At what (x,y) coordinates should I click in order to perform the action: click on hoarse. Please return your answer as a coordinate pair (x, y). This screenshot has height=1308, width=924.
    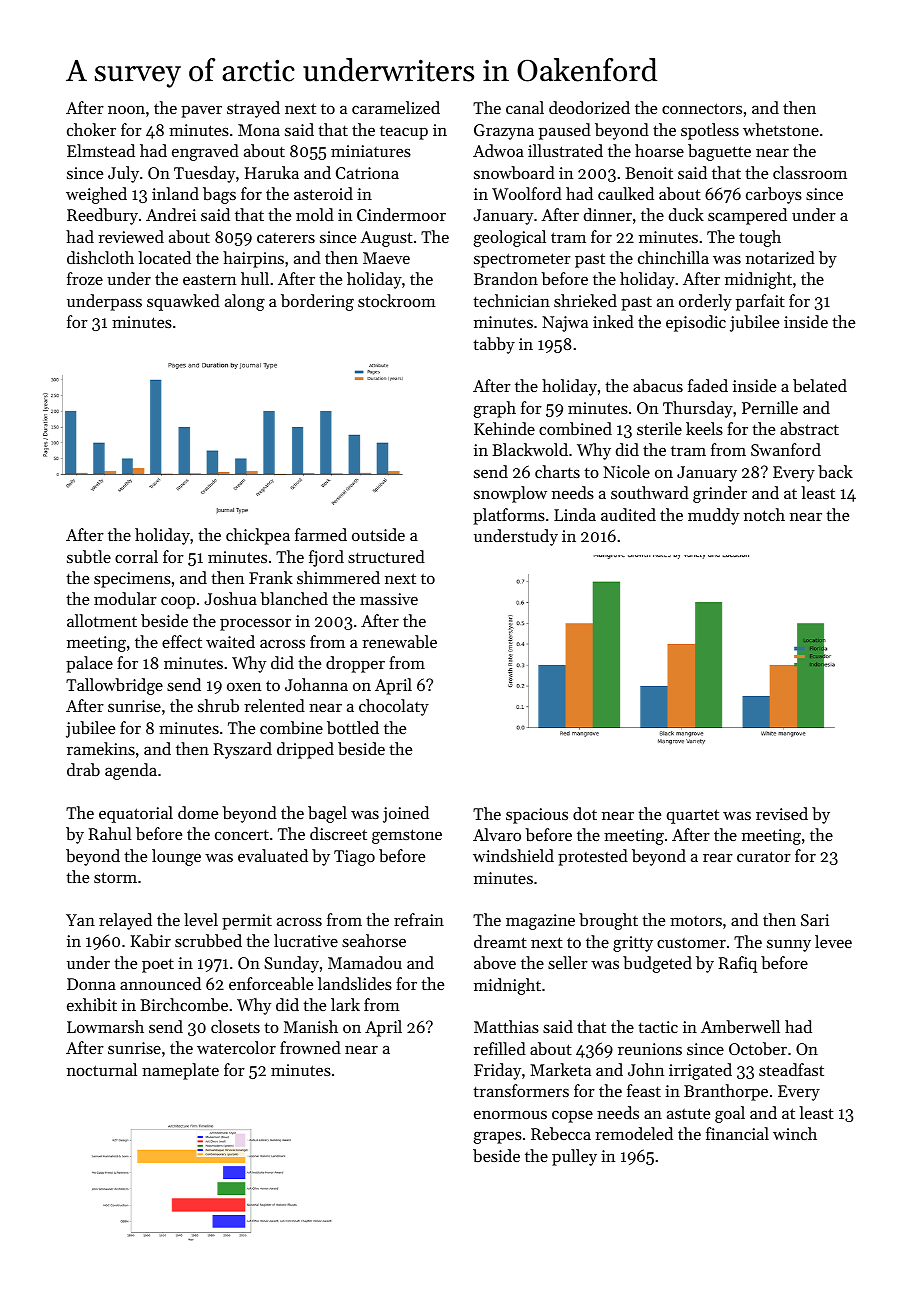
    Looking at the image, I should click on (659, 150).
